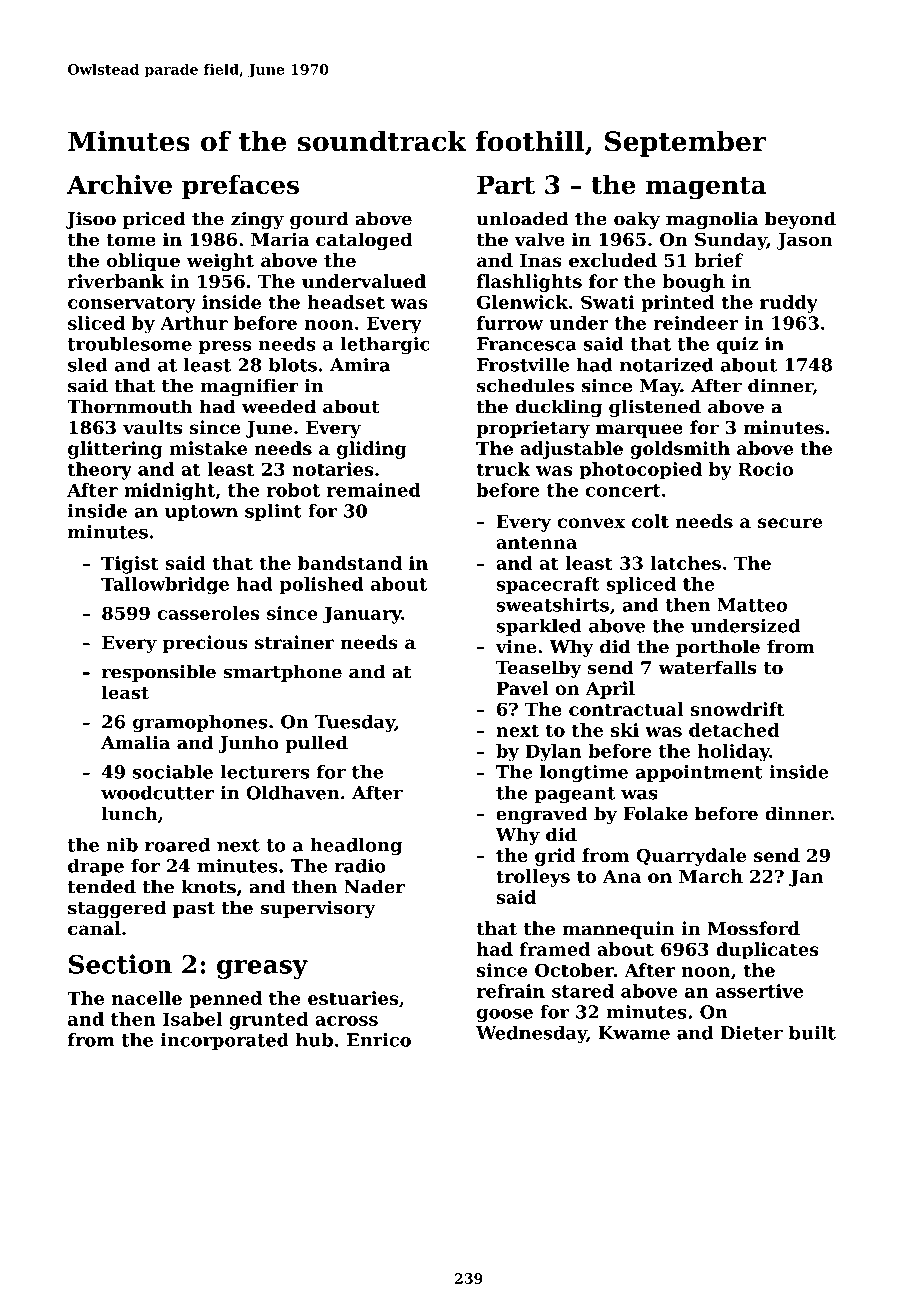 This screenshot has height=1316, width=908. Describe the element at coordinates (173, 772) in the screenshot. I see `sociable` at that location.
